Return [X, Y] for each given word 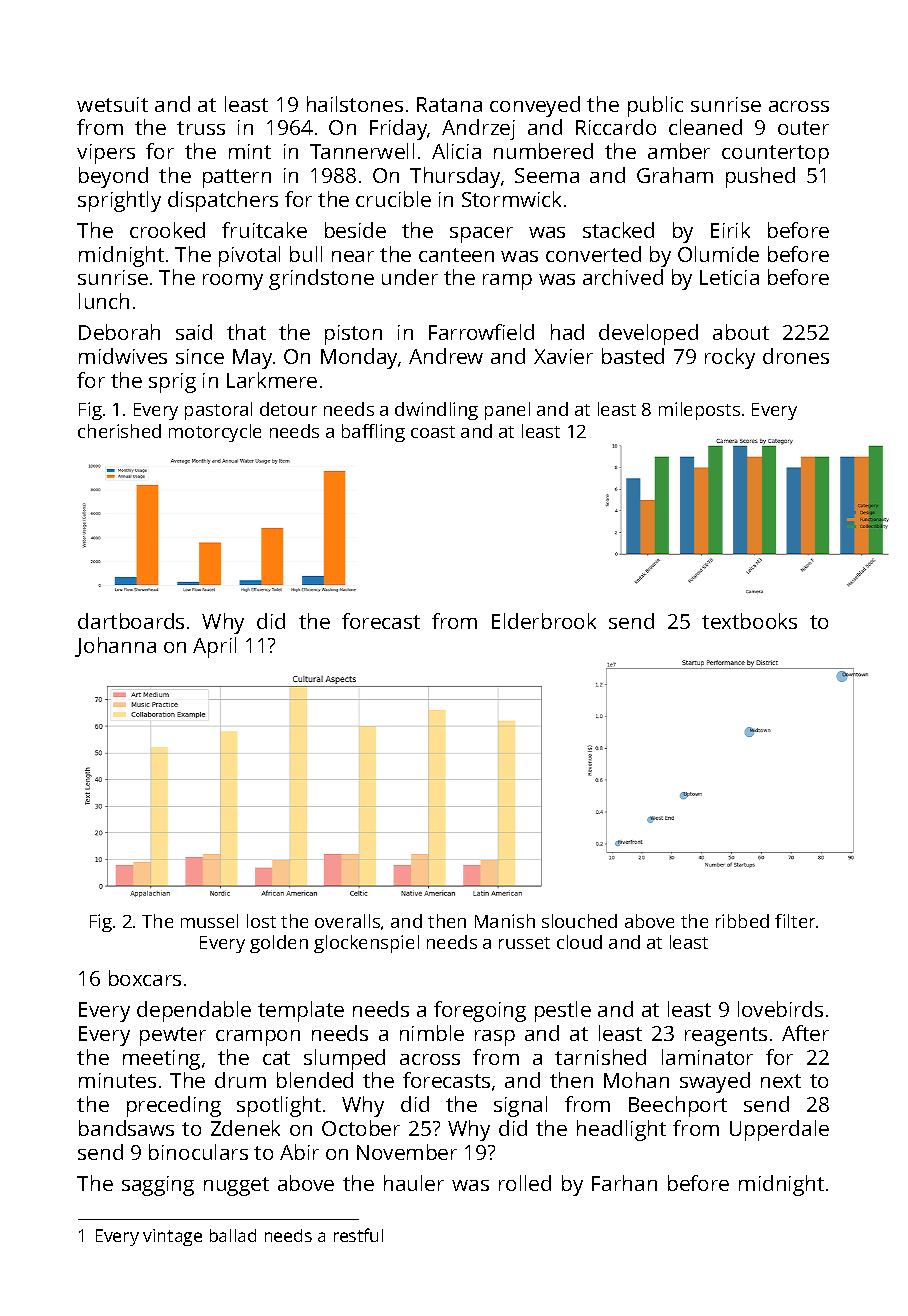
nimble [432, 1033]
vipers [106, 154]
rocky [730, 358]
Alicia [456, 151]
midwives [123, 356]
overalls [347, 921]
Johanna [115, 647]
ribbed [742, 921]
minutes [117, 1080]
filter [795, 921]
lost [261, 921]
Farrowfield [481, 332]
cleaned [705, 127]
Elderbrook [544, 621]
